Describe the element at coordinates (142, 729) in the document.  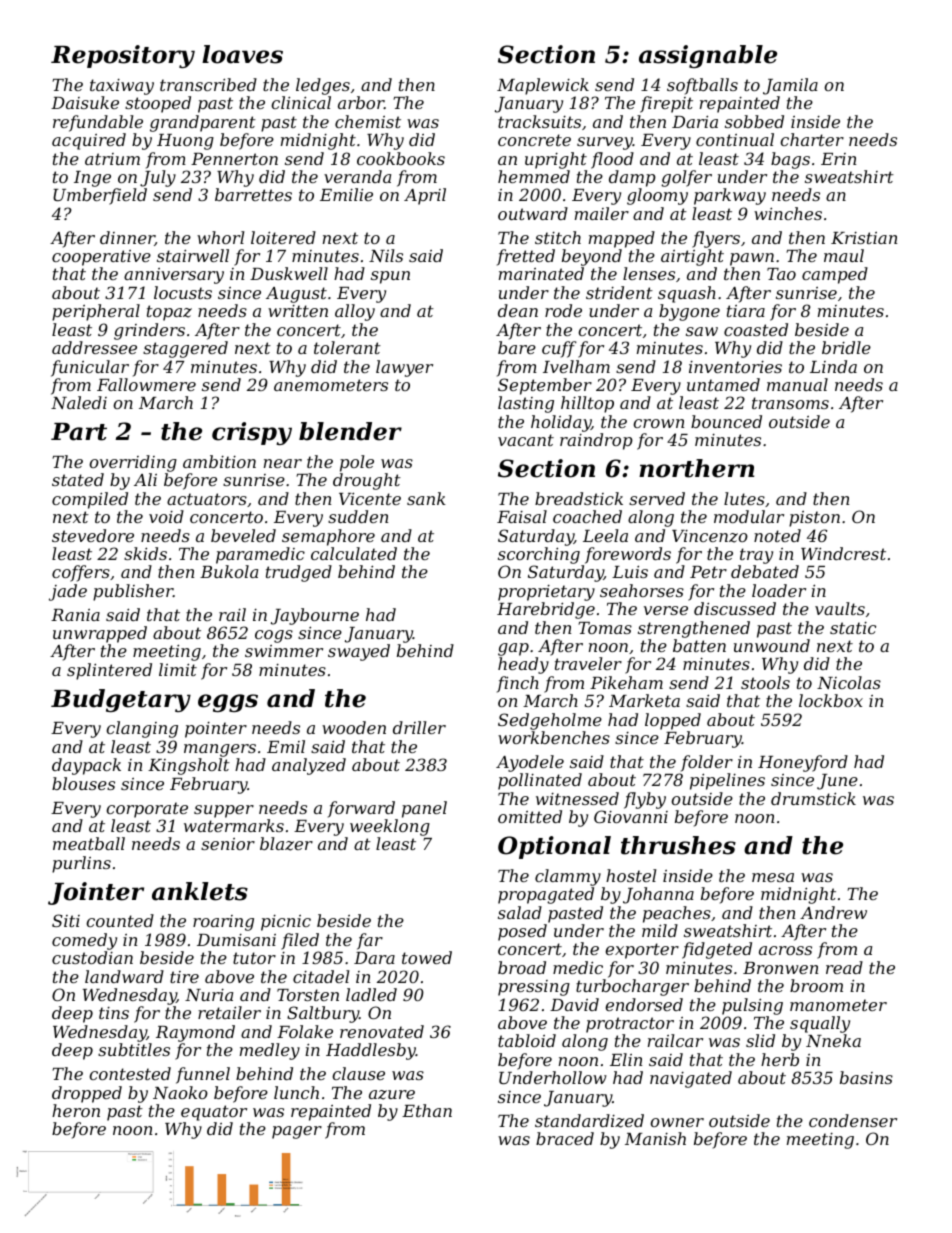
I see `clanging` at that location.
